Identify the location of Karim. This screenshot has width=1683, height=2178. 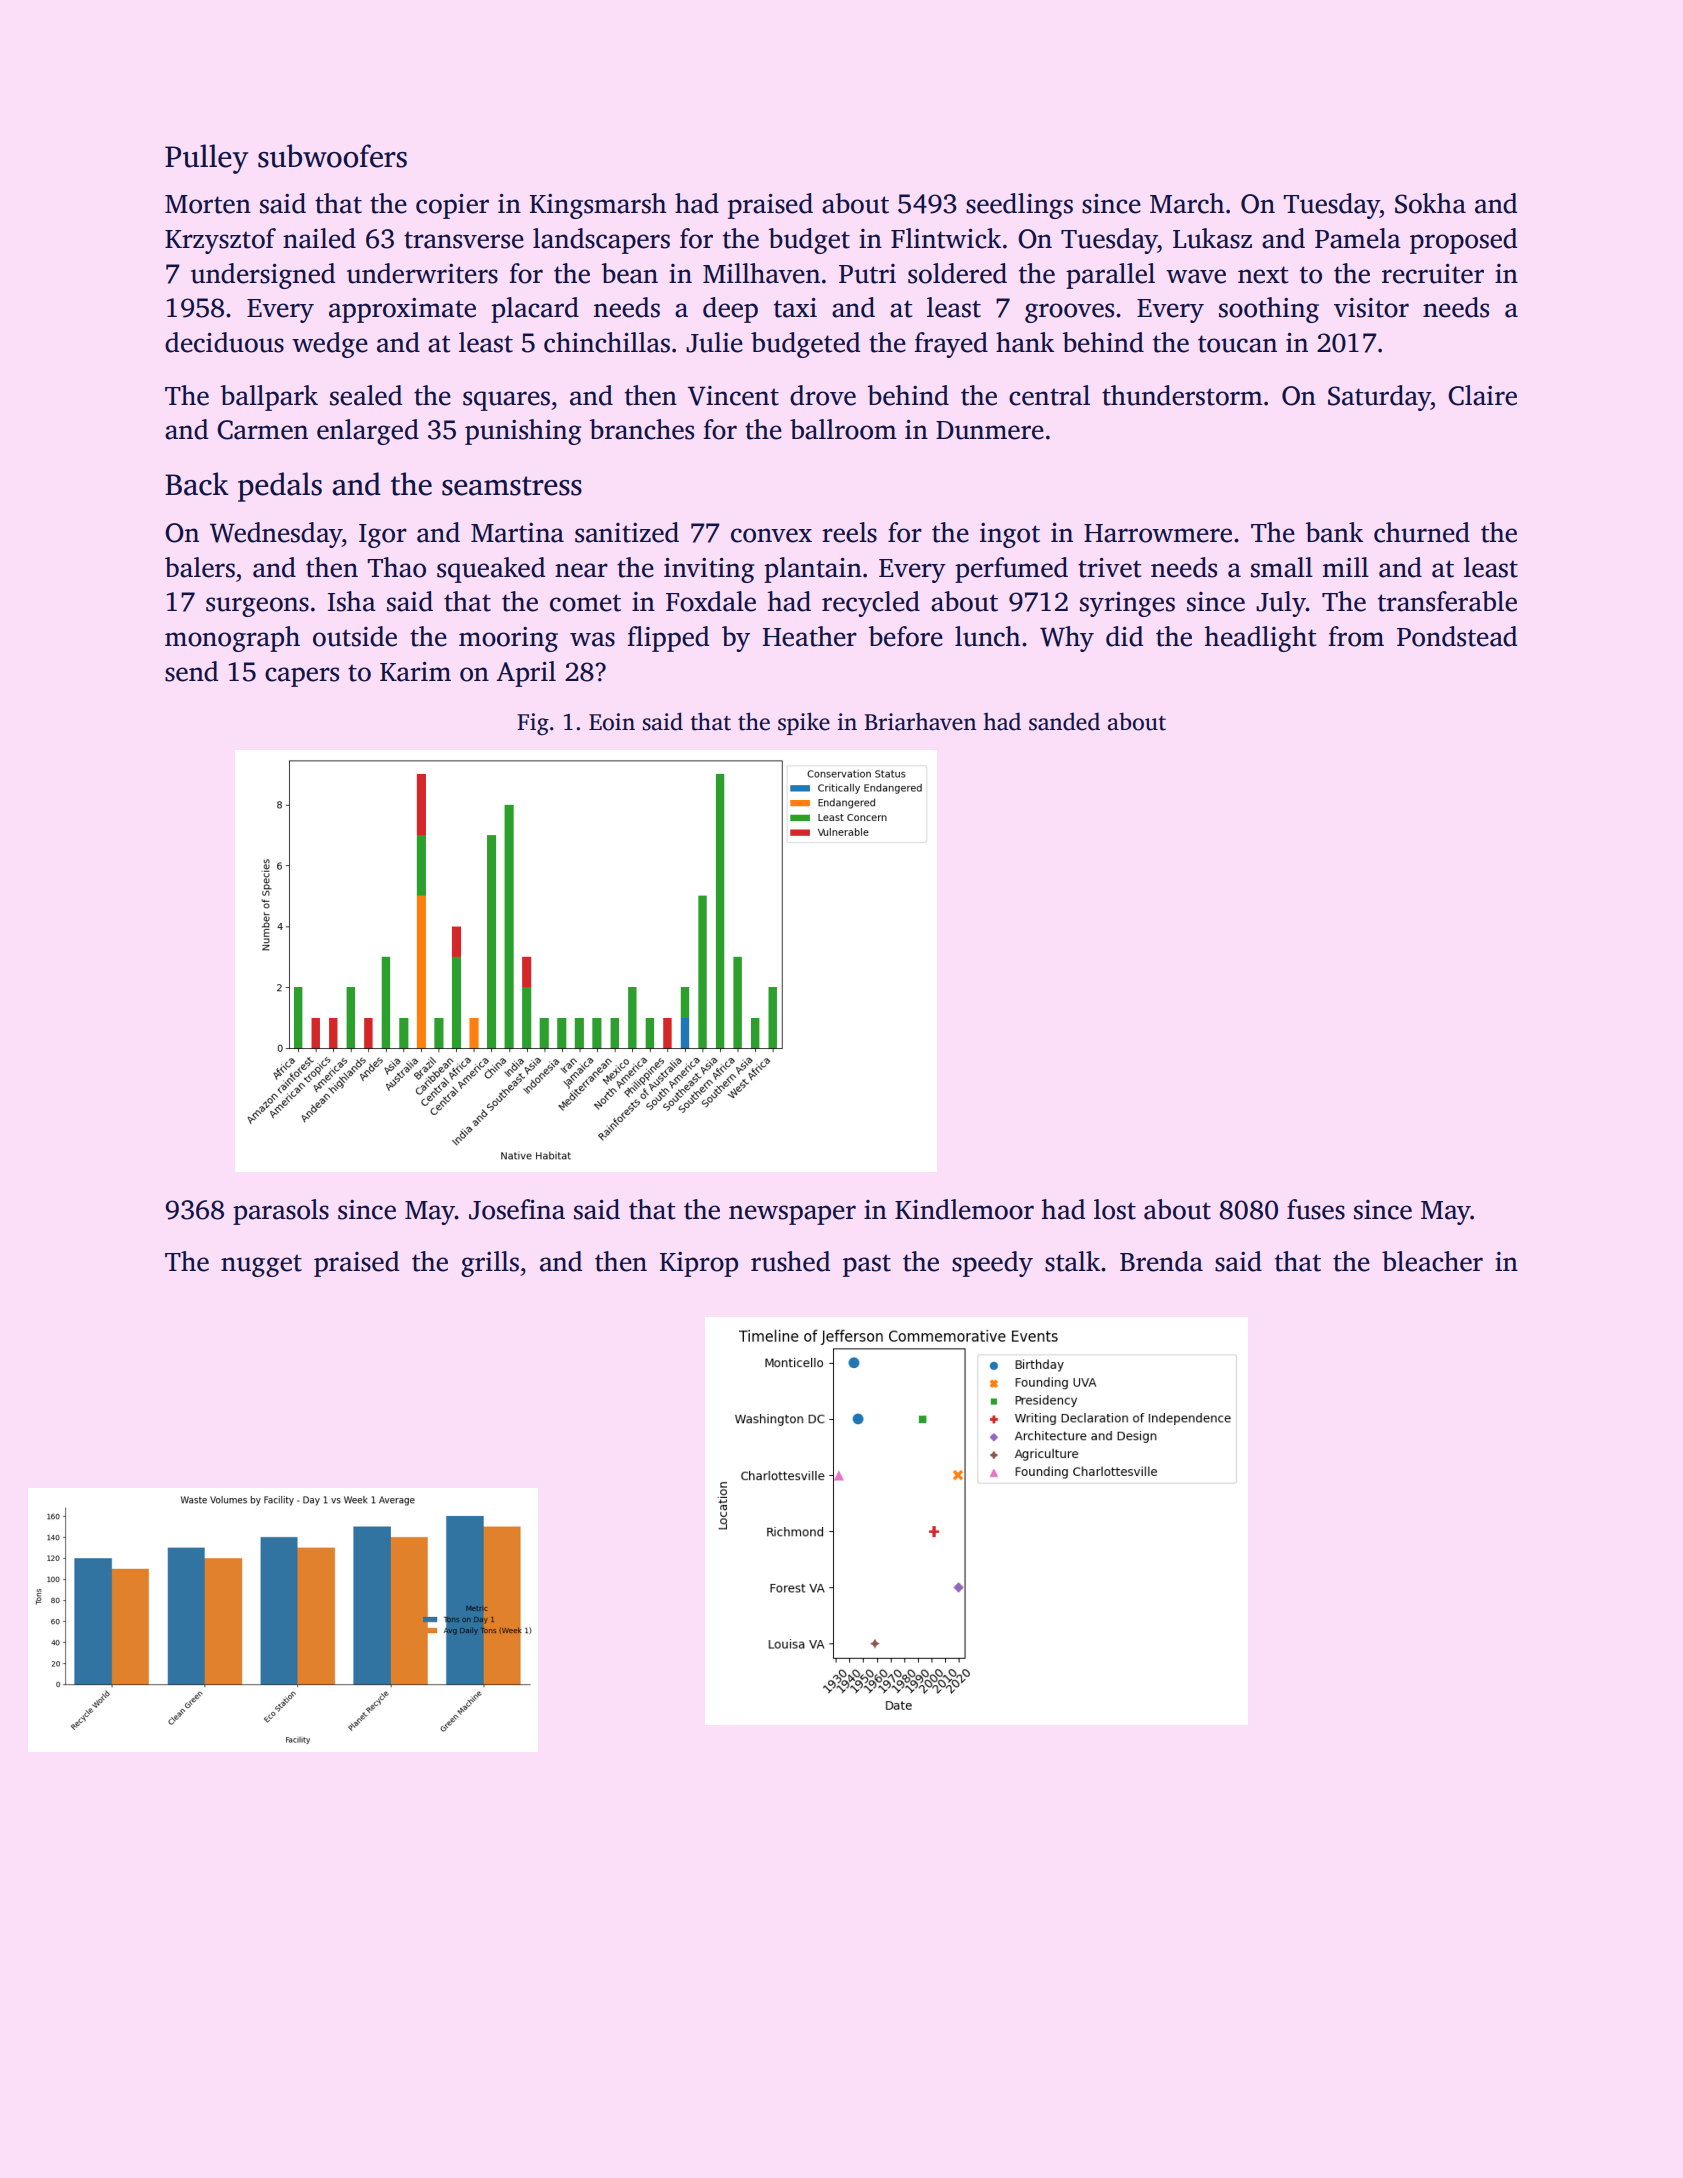
(415, 672).
